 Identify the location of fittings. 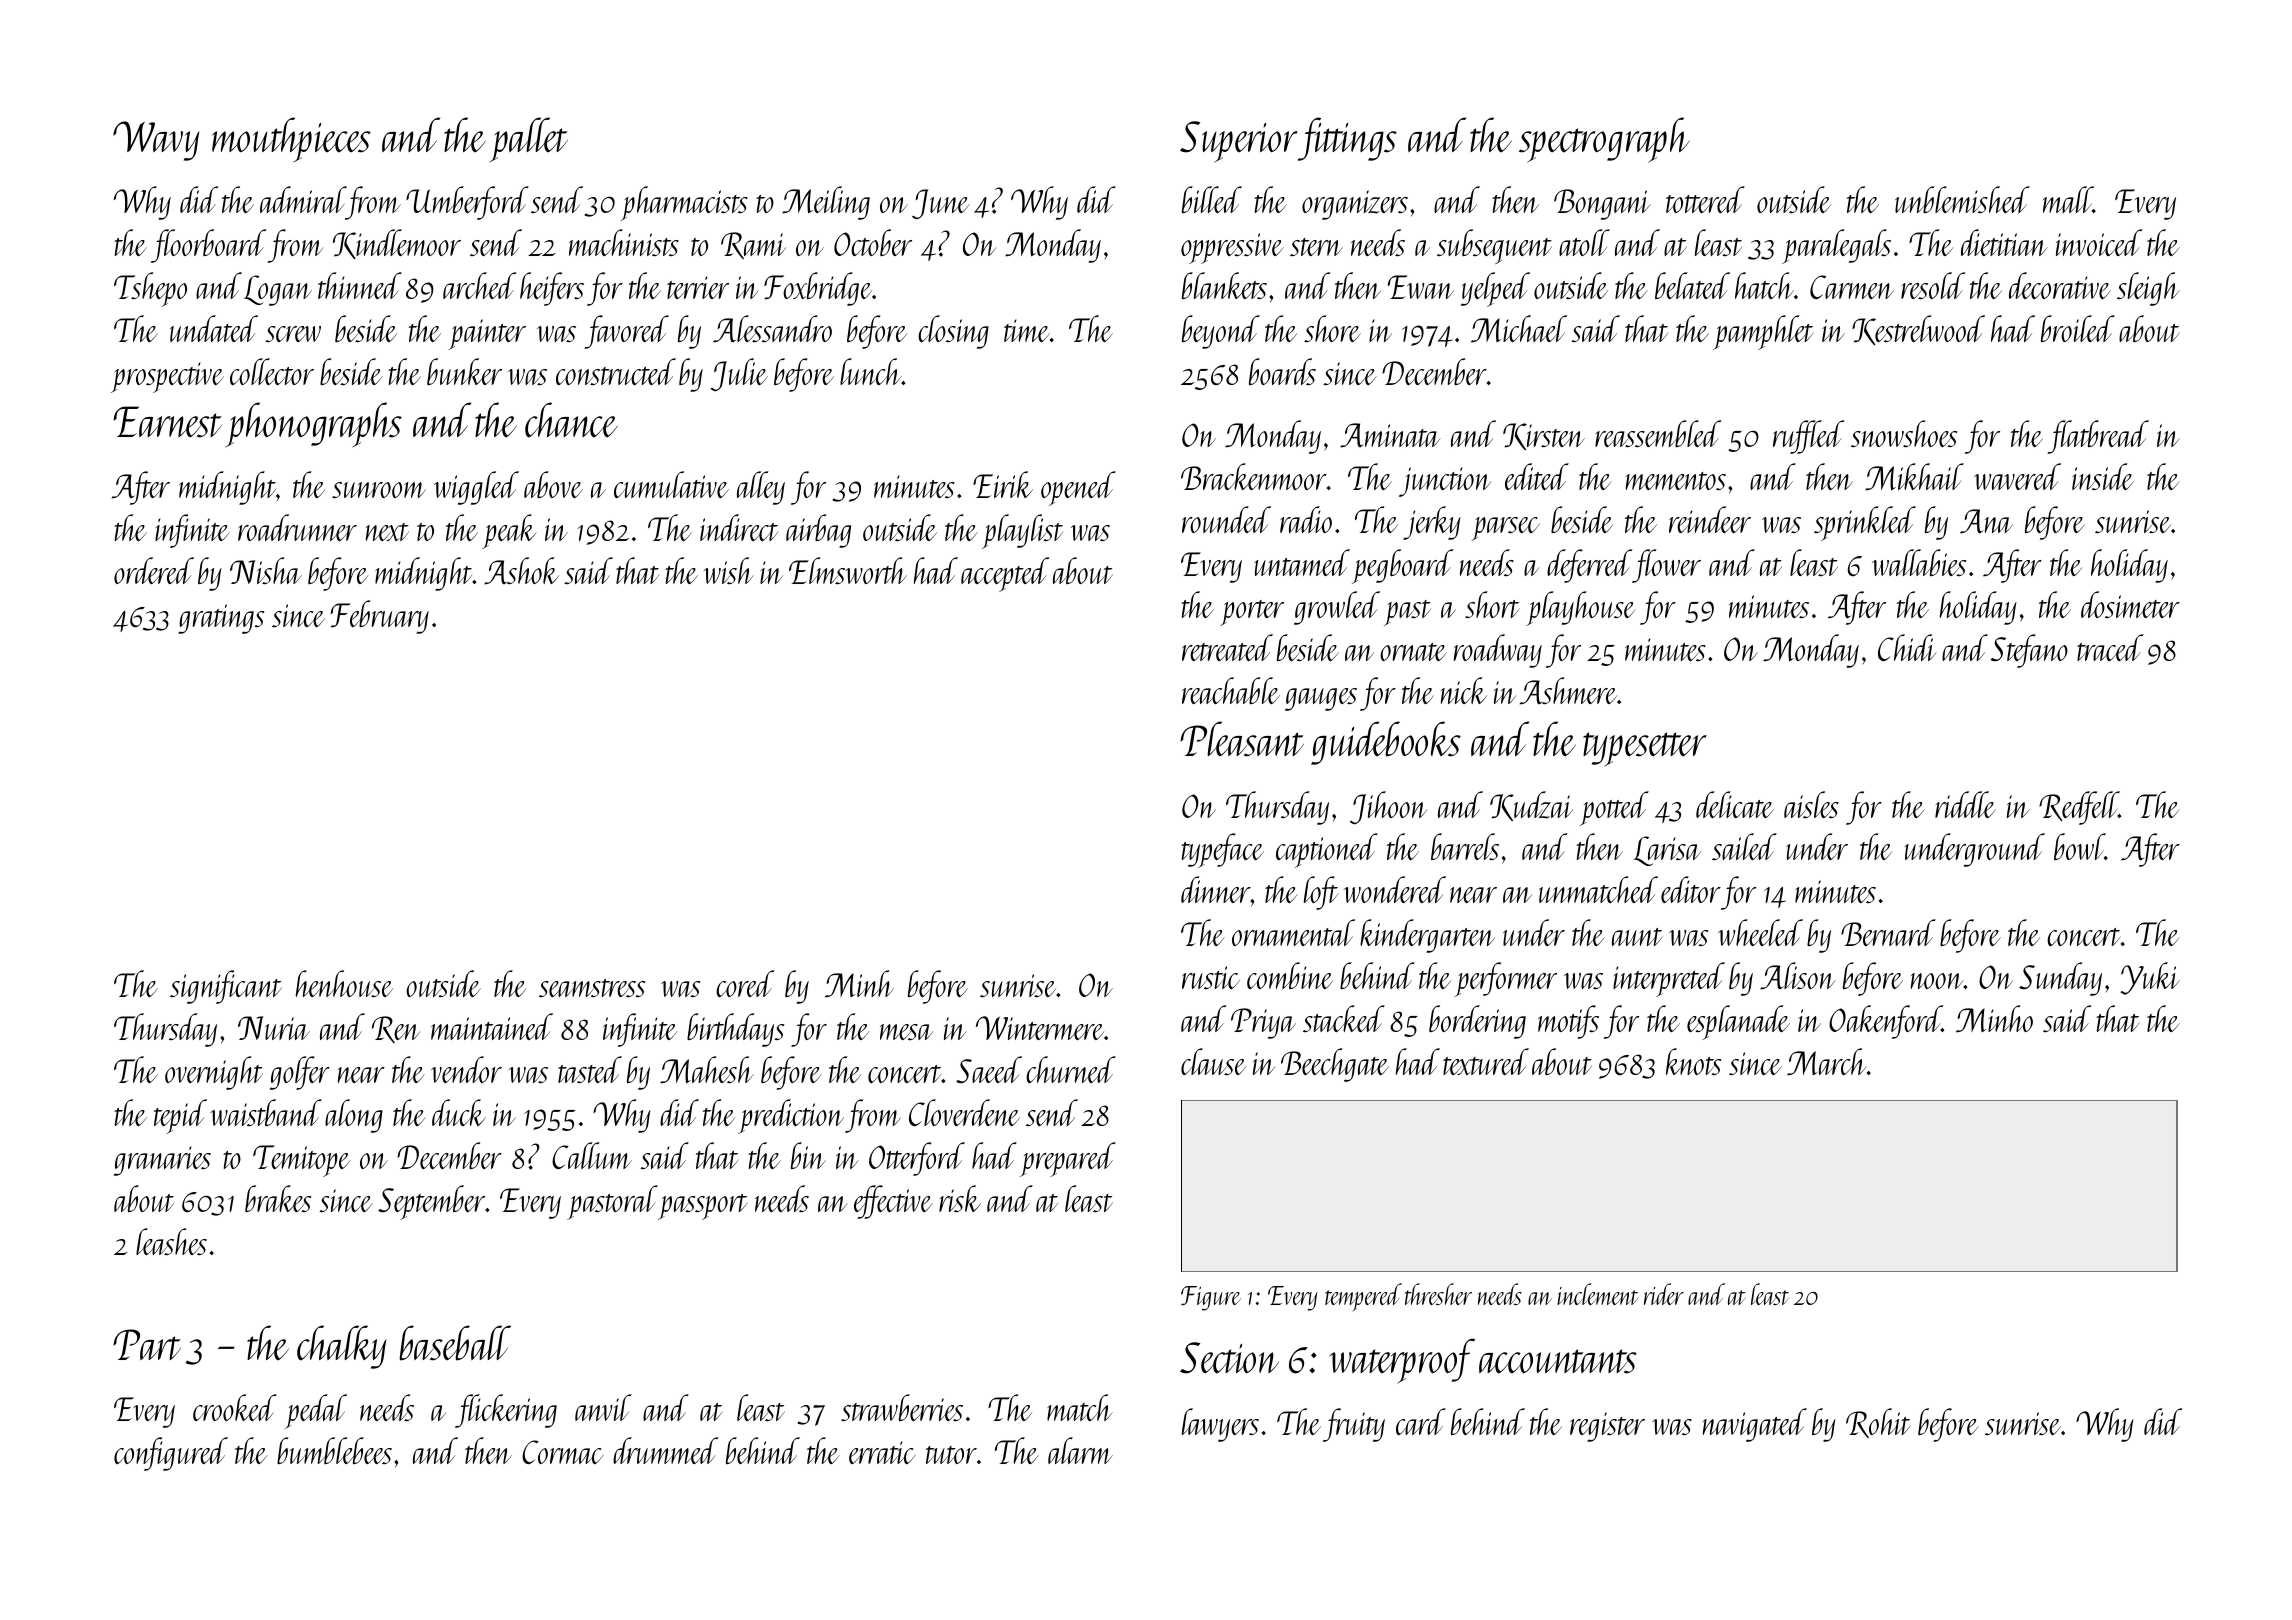
(1347, 139).
